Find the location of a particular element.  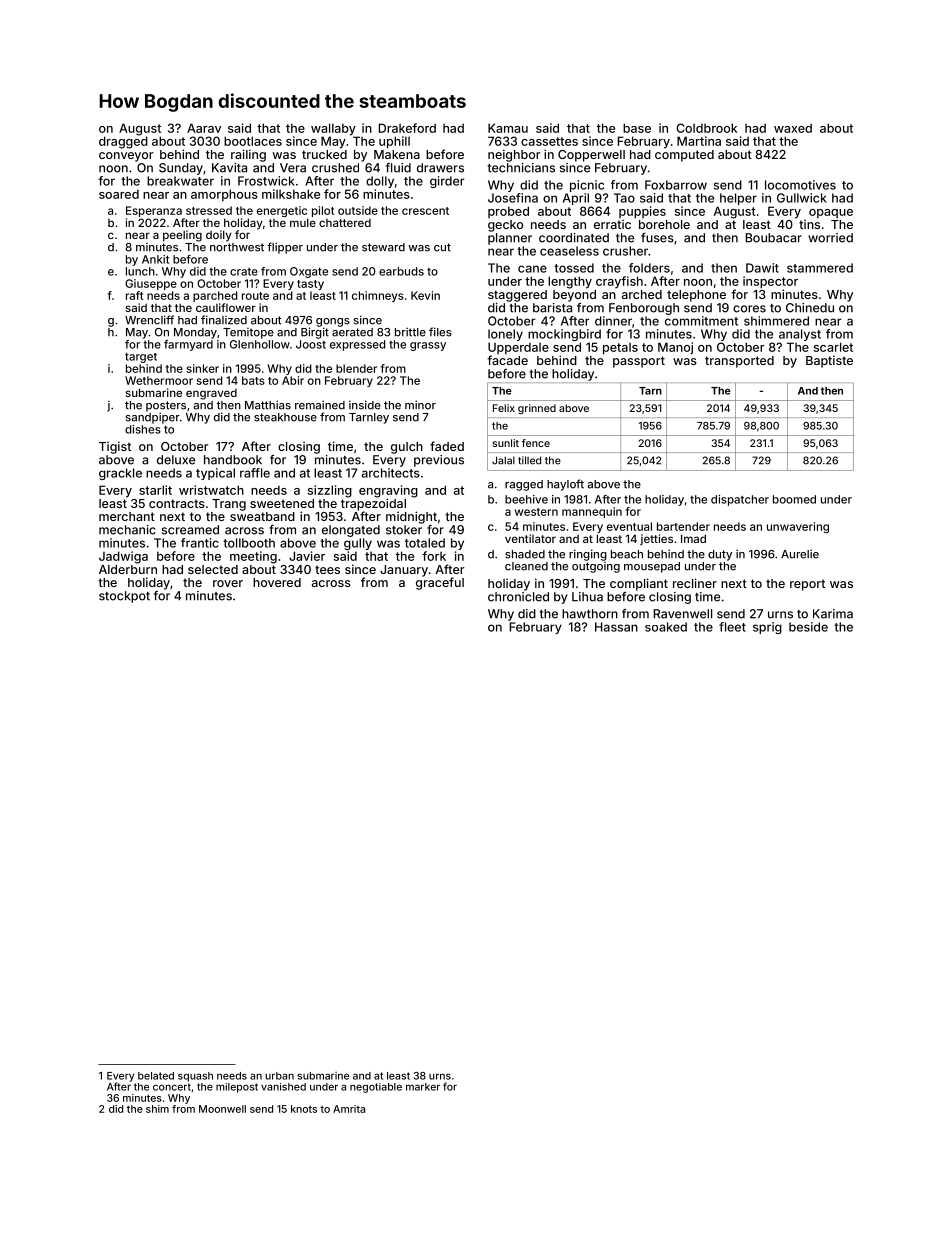

base is located at coordinates (637, 128).
